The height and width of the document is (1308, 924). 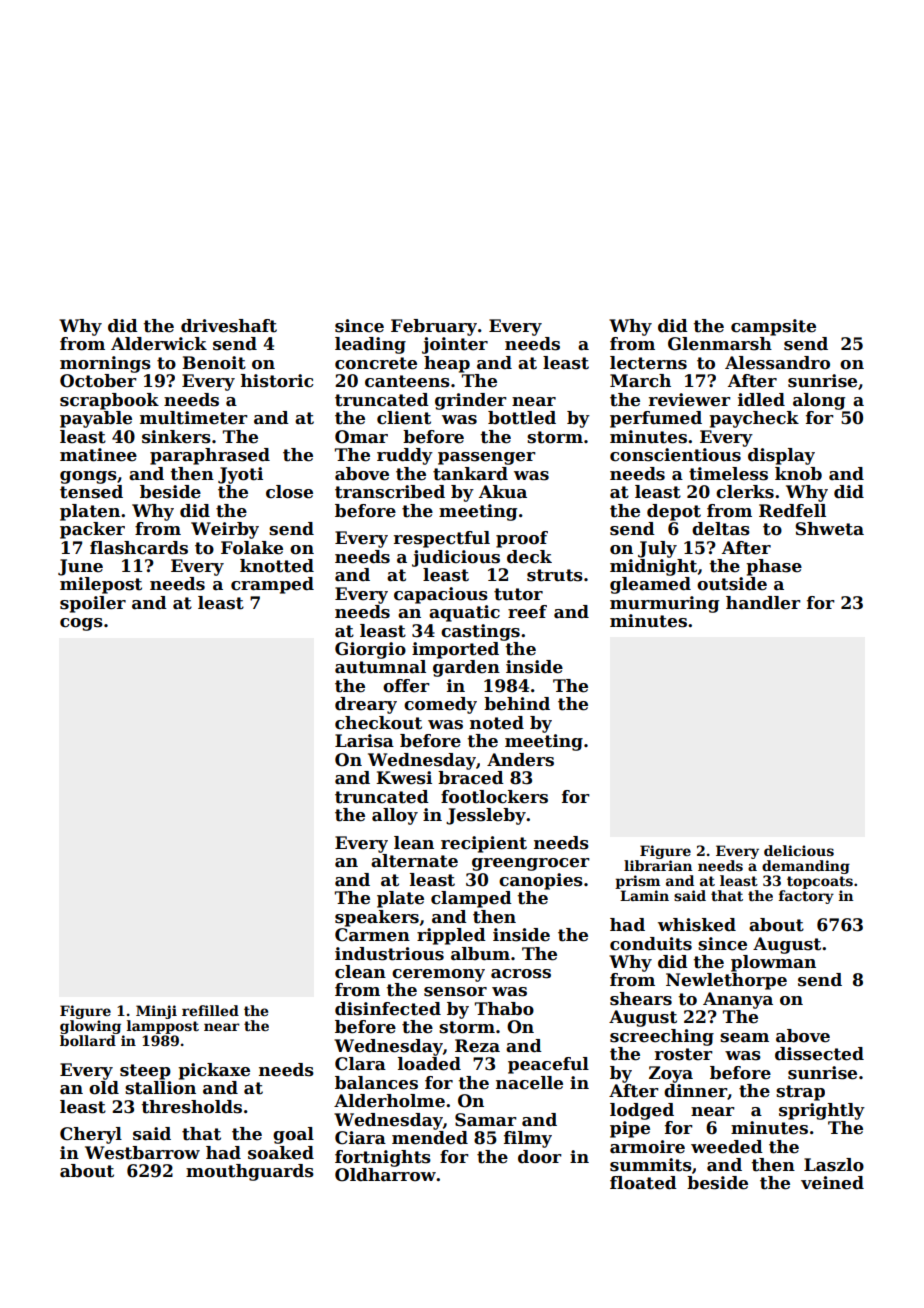 What do you see at coordinates (540, 1157) in the document?
I see `door` at bounding box center [540, 1157].
